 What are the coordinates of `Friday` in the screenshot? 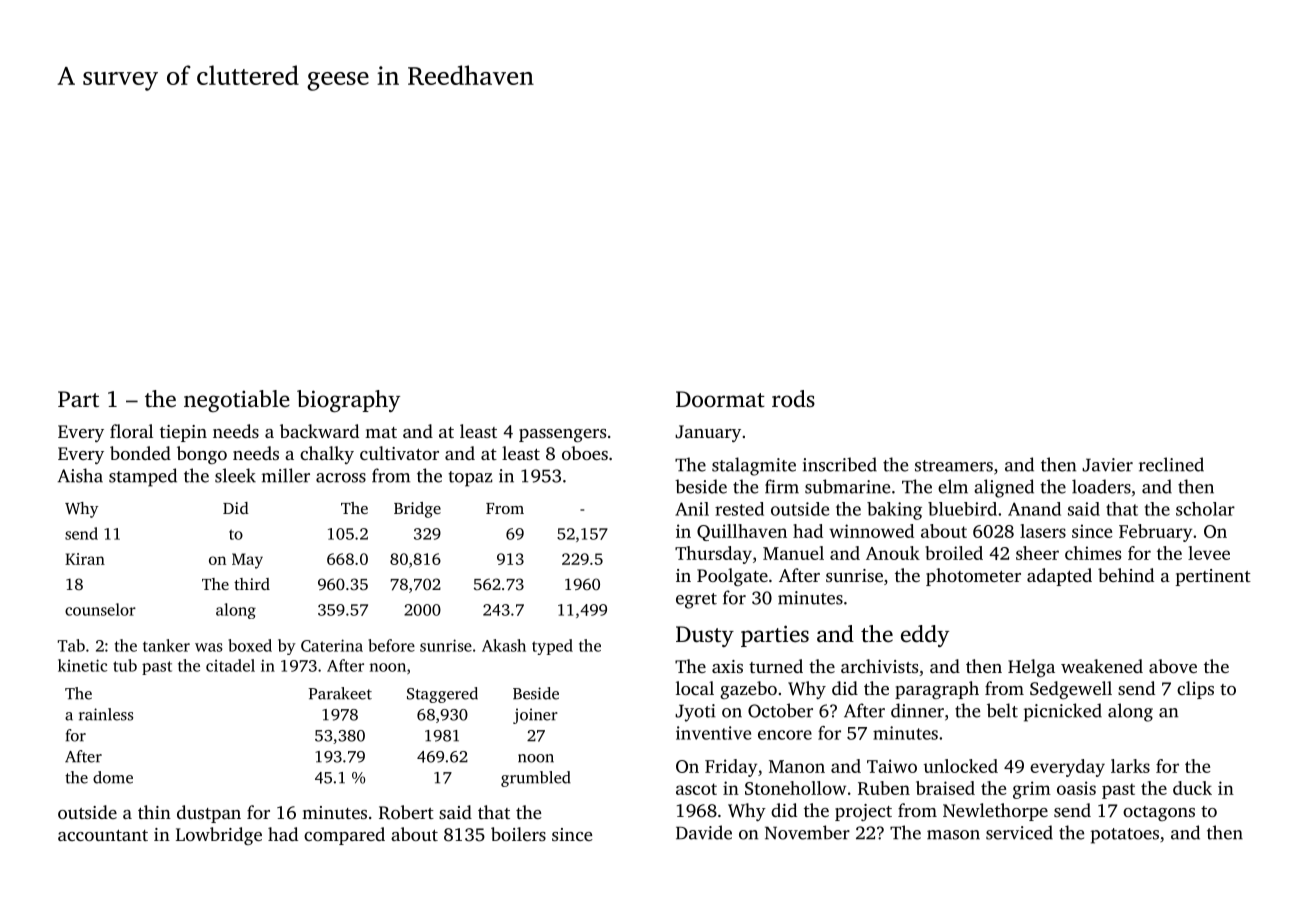 It's located at (731, 768).
